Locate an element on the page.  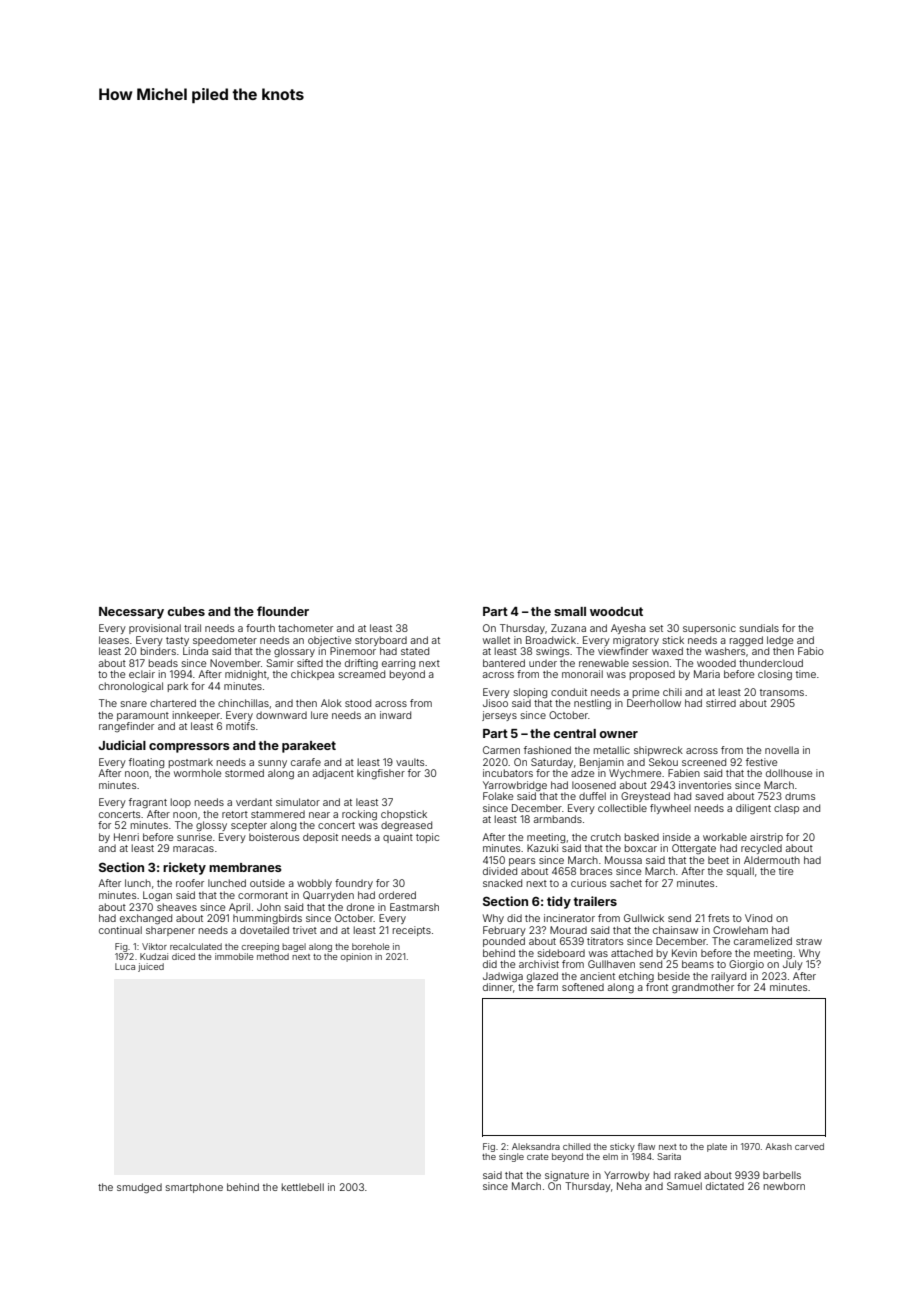
Samir is located at coordinates (280, 663).
